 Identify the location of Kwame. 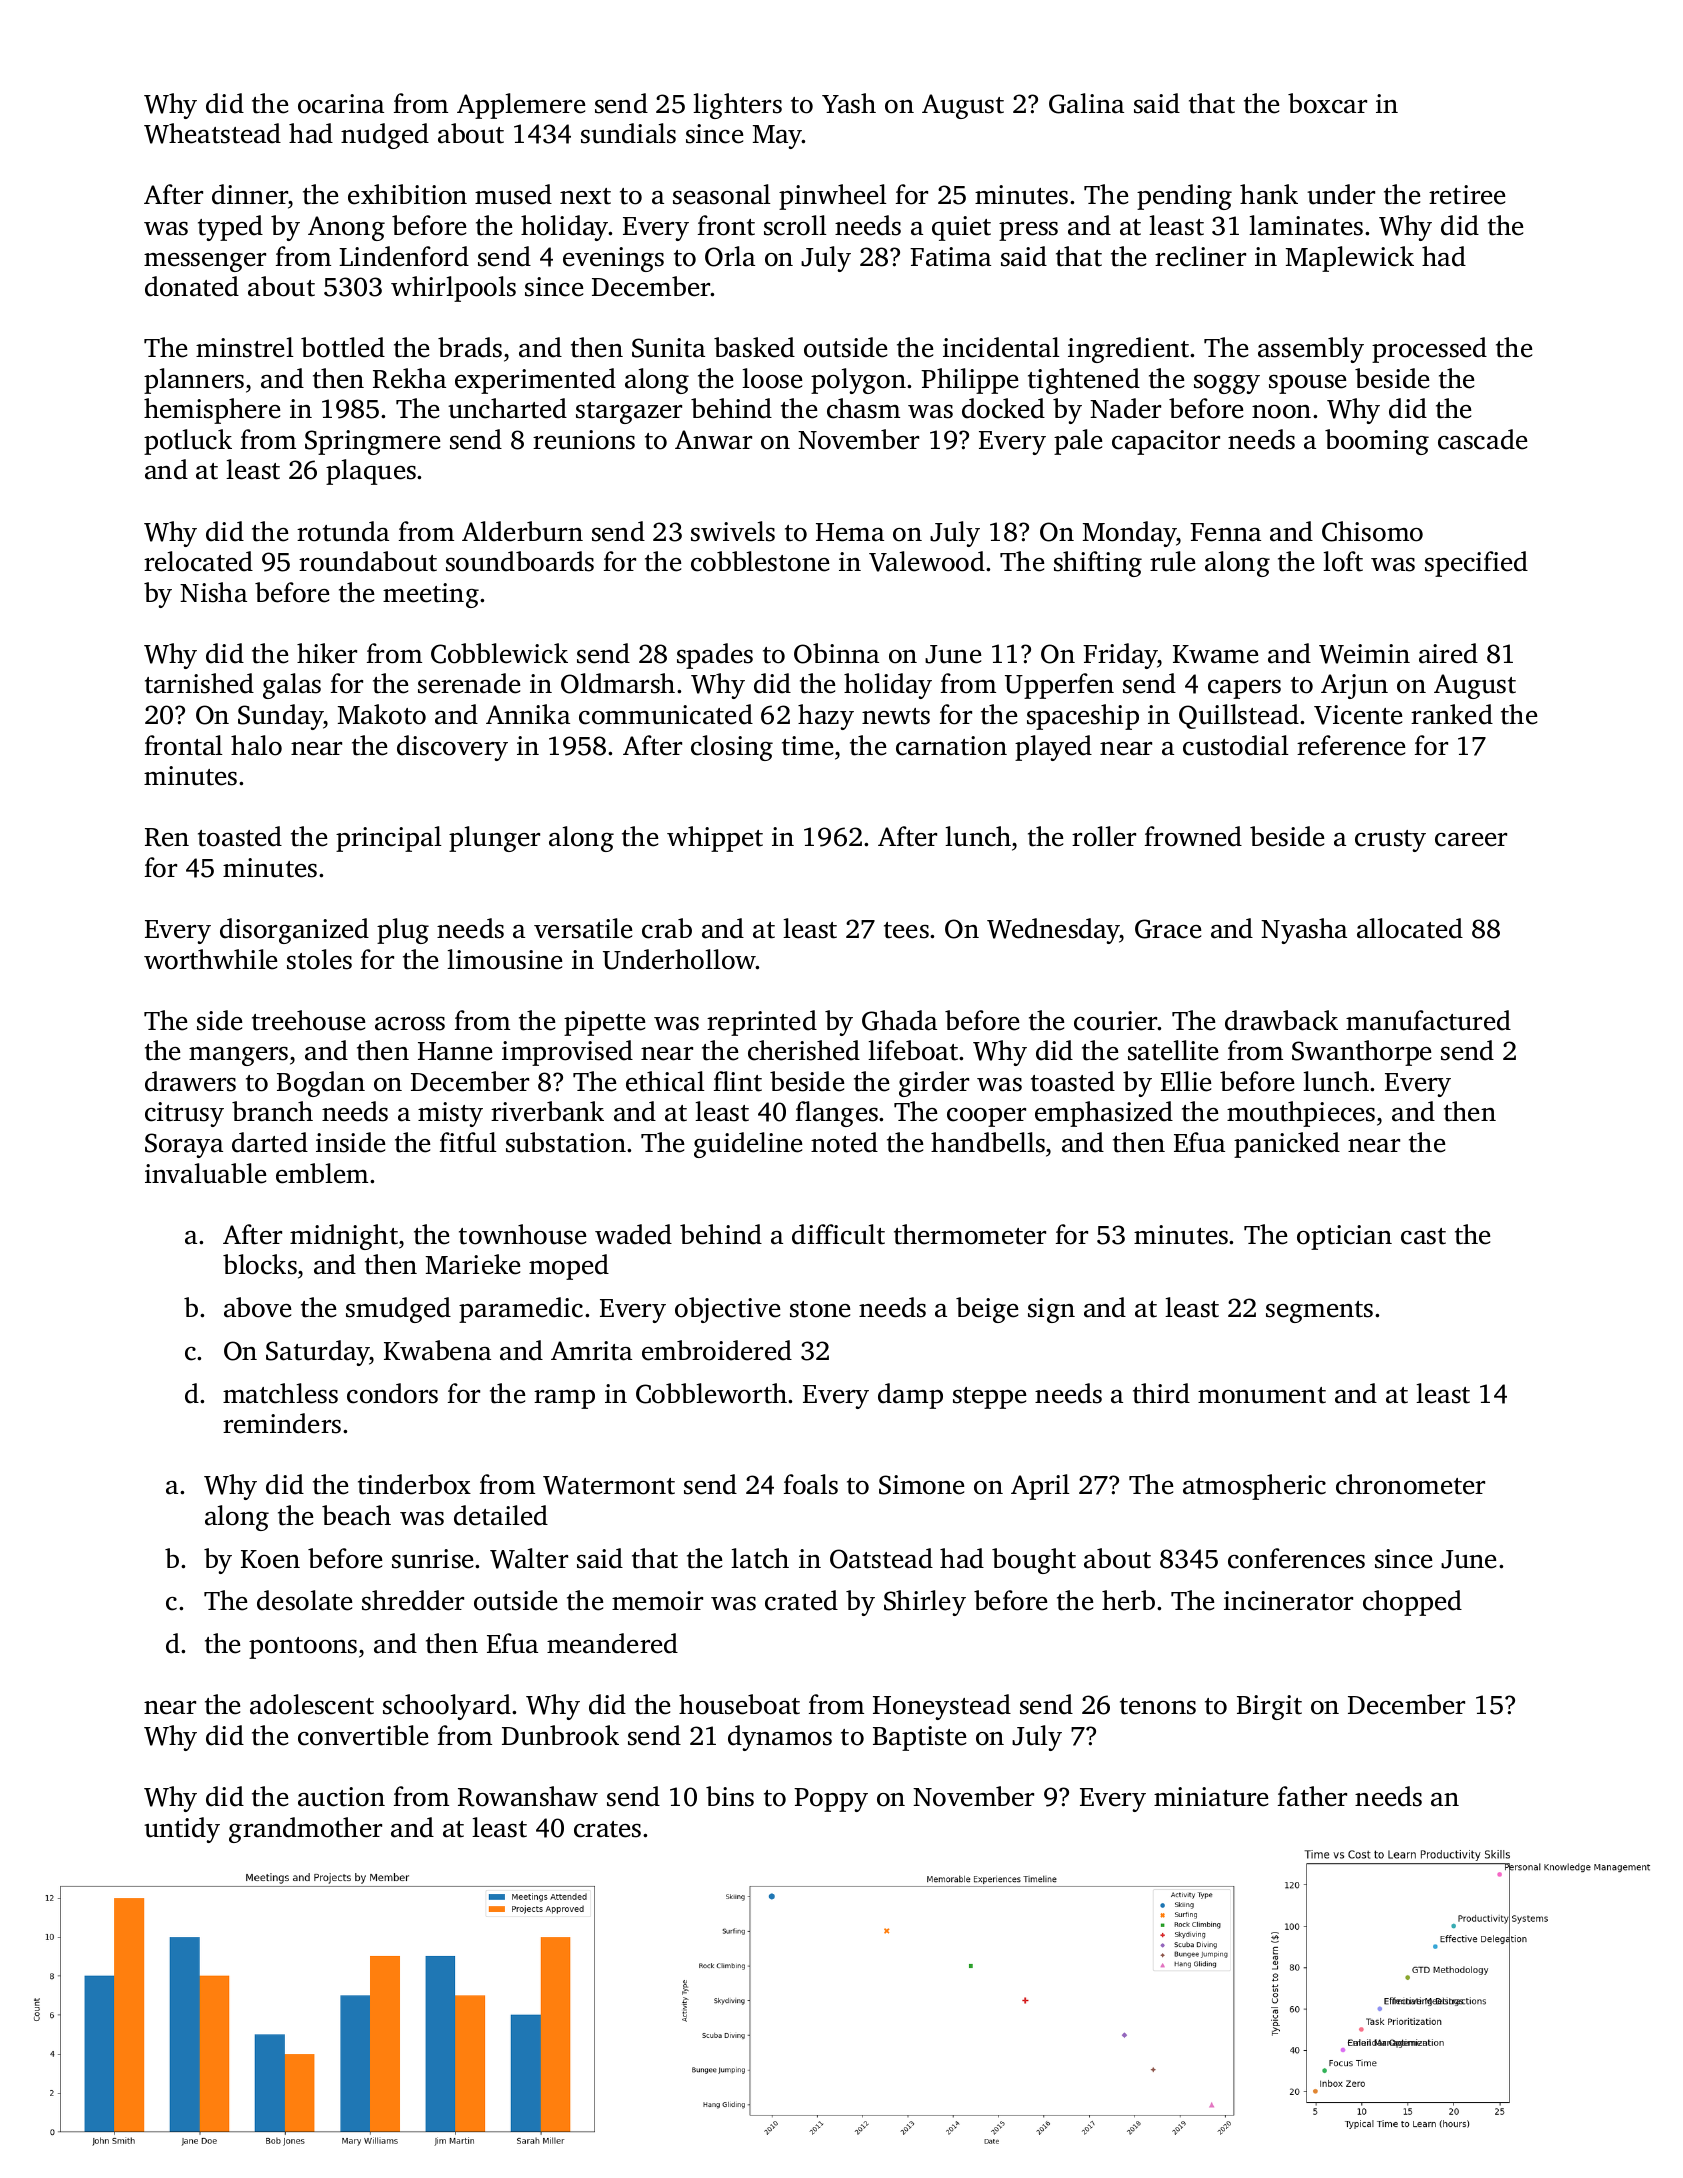
(1215, 654).
